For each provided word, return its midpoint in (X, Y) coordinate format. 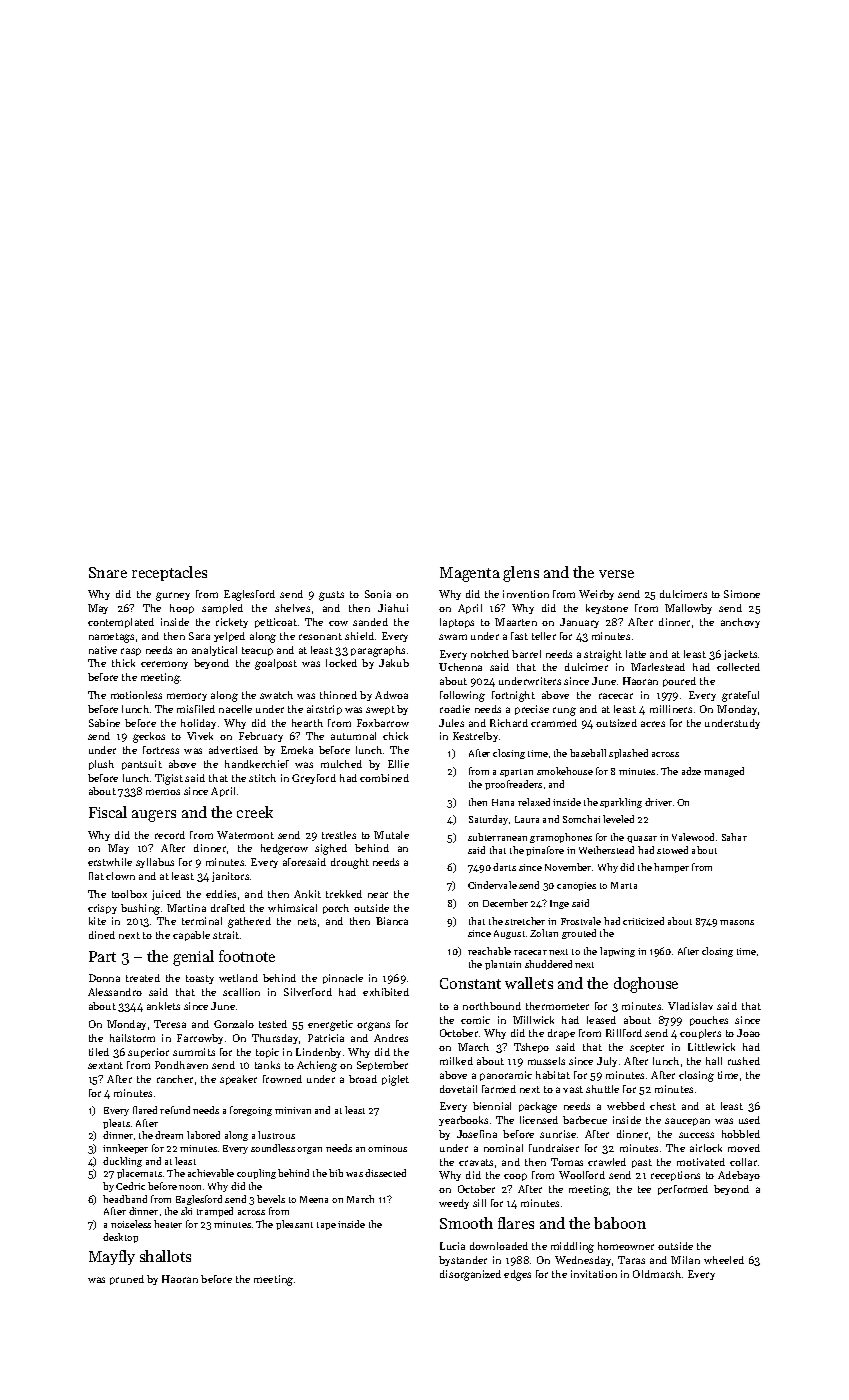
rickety (232, 623)
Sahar (734, 837)
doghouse (646, 985)
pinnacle (343, 979)
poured (679, 682)
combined (384, 778)
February (261, 737)
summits (194, 1052)
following (462, 696)
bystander (463, 1261)
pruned (127, 1280)
